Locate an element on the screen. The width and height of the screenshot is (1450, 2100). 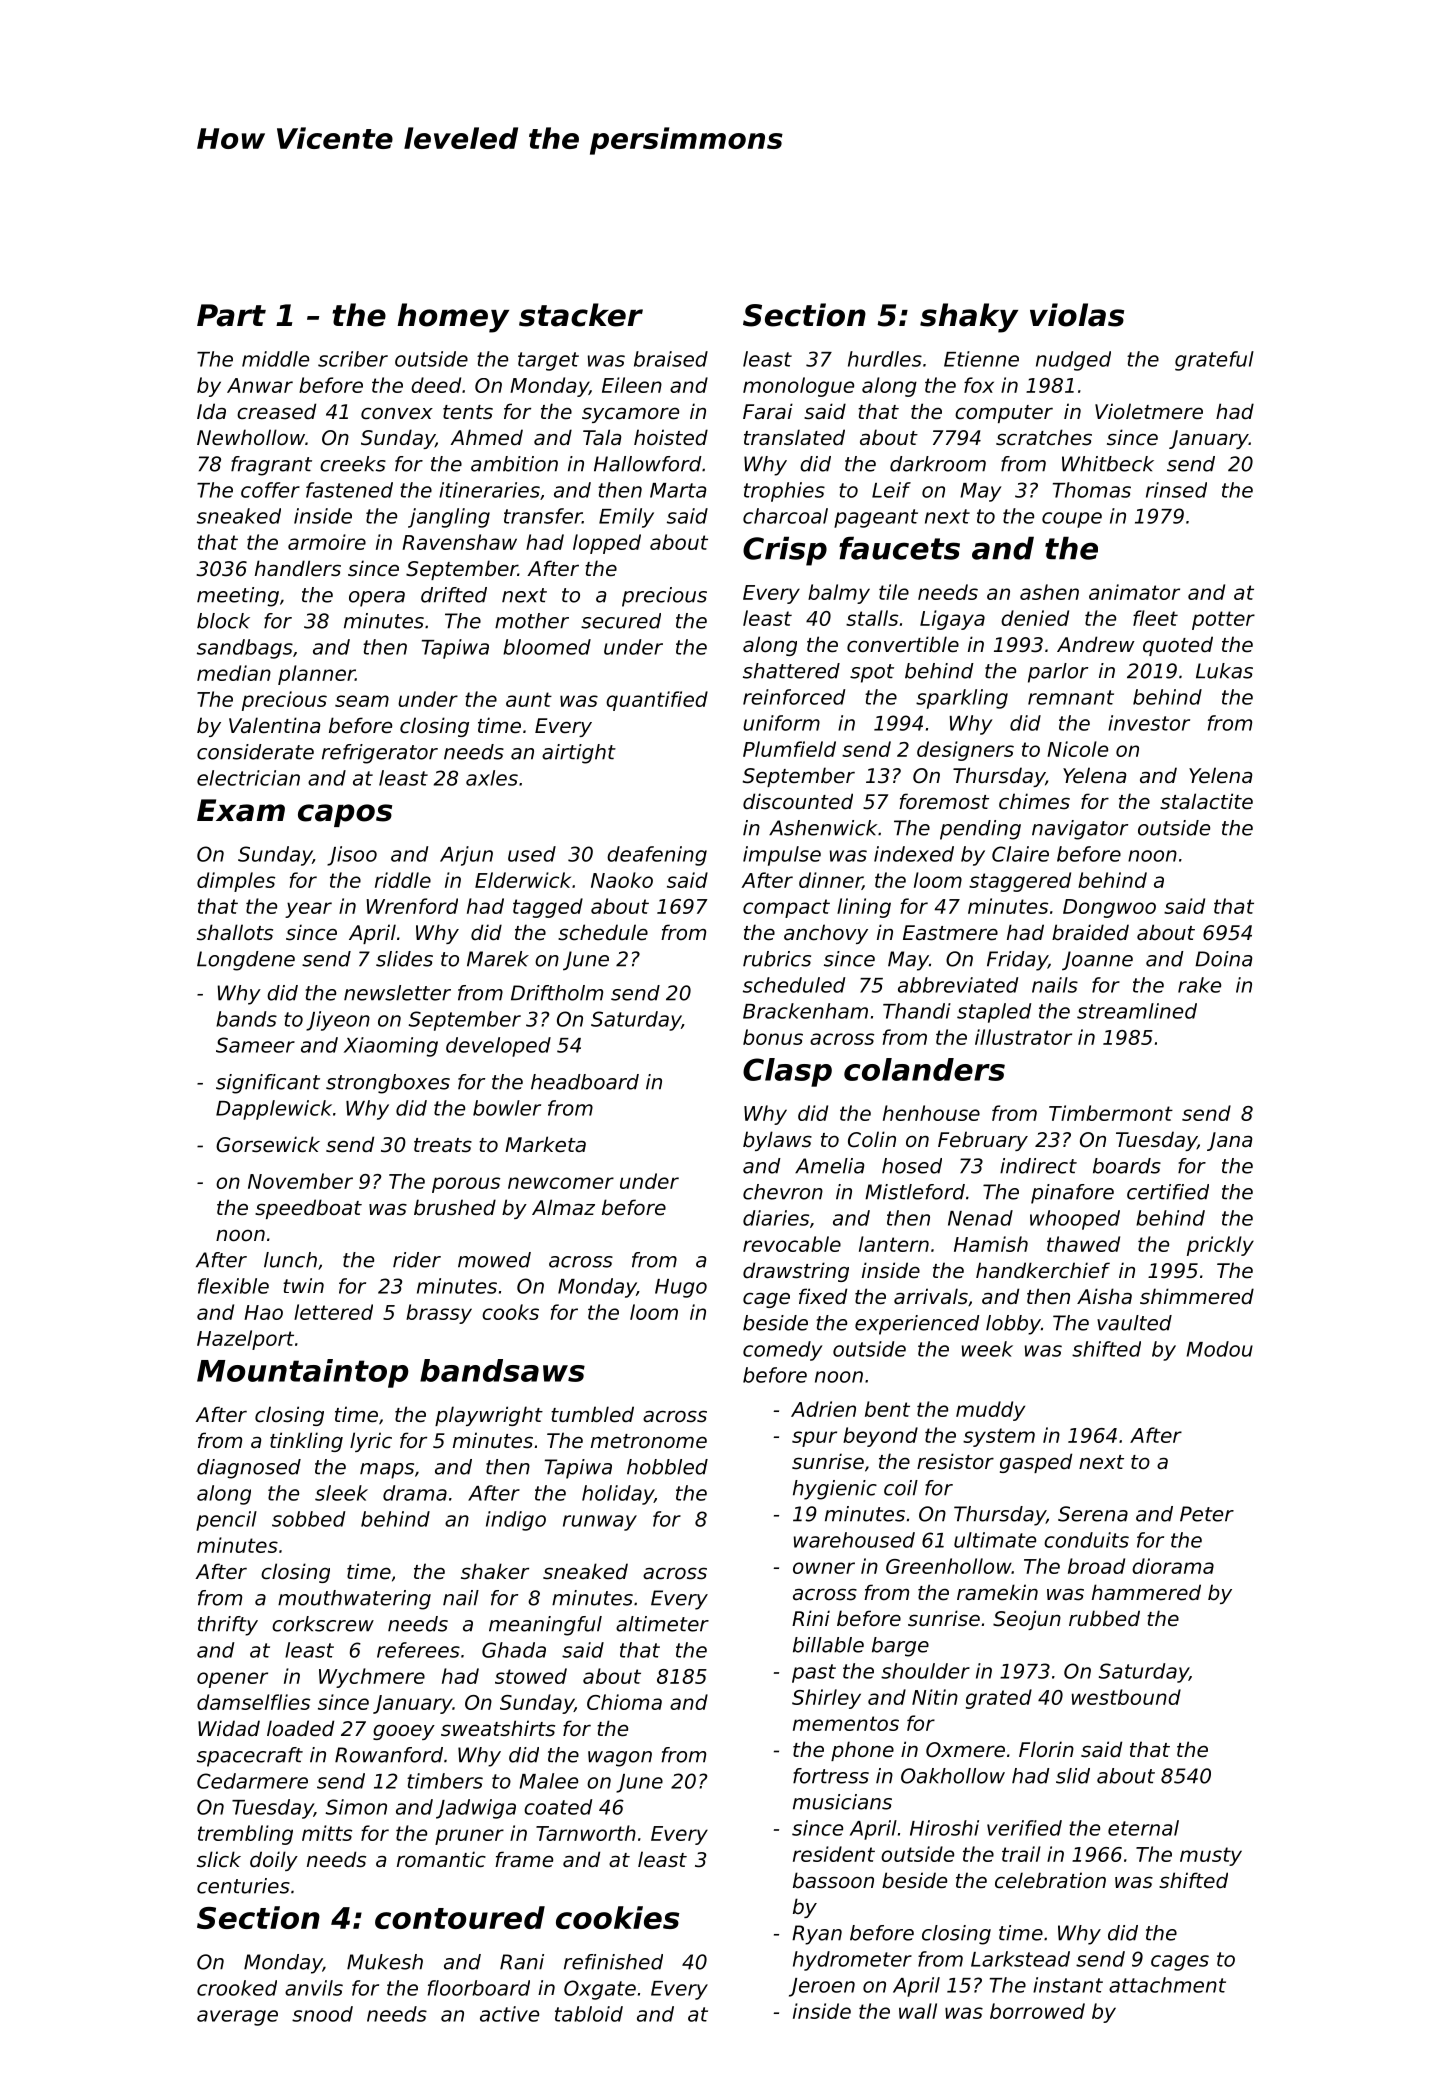
owner is located at coordinates (824, 1568).
